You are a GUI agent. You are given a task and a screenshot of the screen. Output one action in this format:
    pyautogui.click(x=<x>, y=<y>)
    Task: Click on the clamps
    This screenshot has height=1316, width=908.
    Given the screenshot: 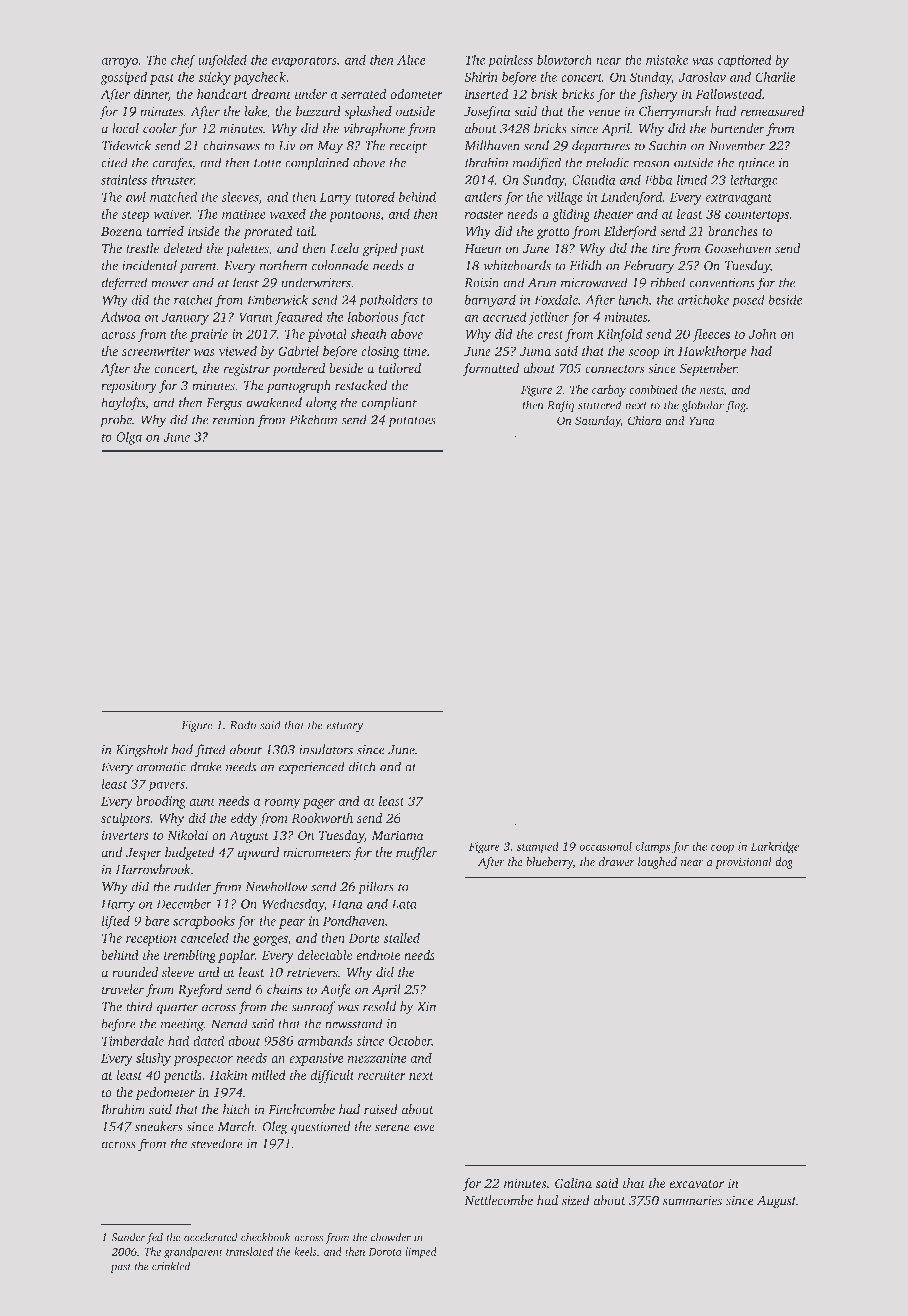 What is the action you would take?
    pyautogui.click(x=653, y=847)
